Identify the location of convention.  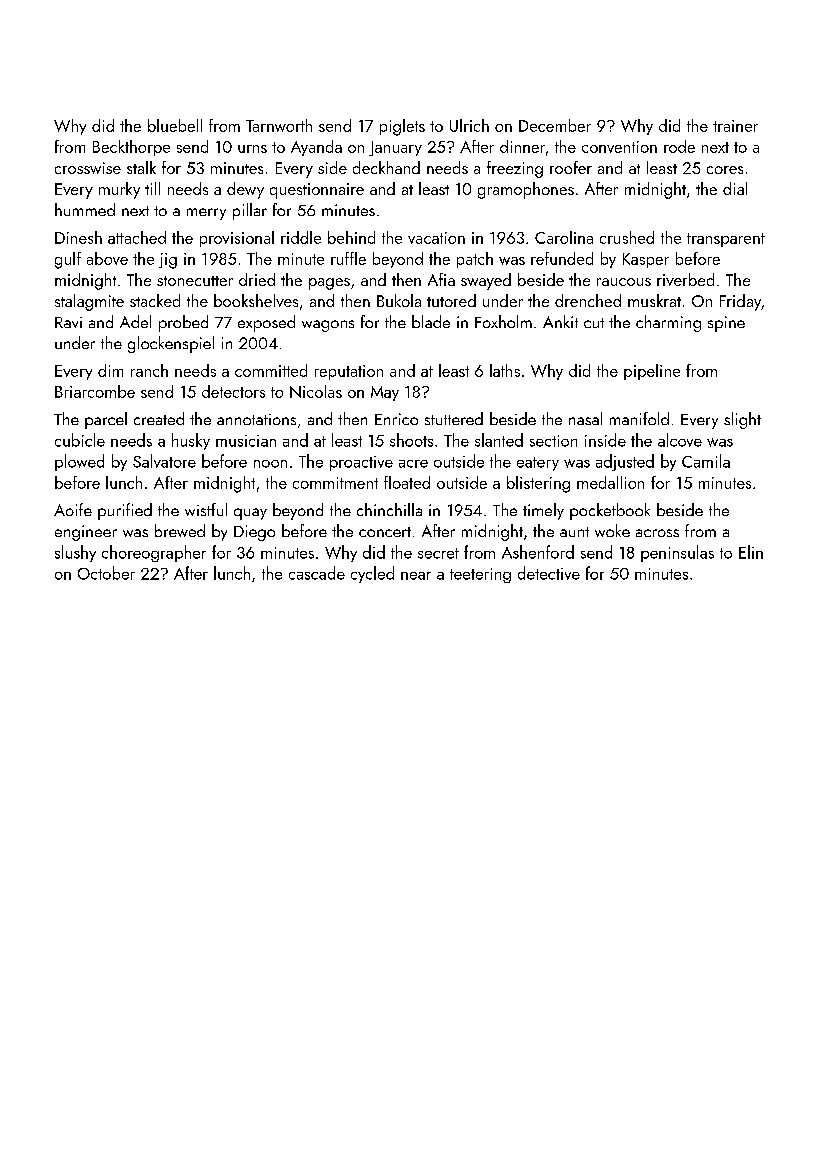
(619, 147).
